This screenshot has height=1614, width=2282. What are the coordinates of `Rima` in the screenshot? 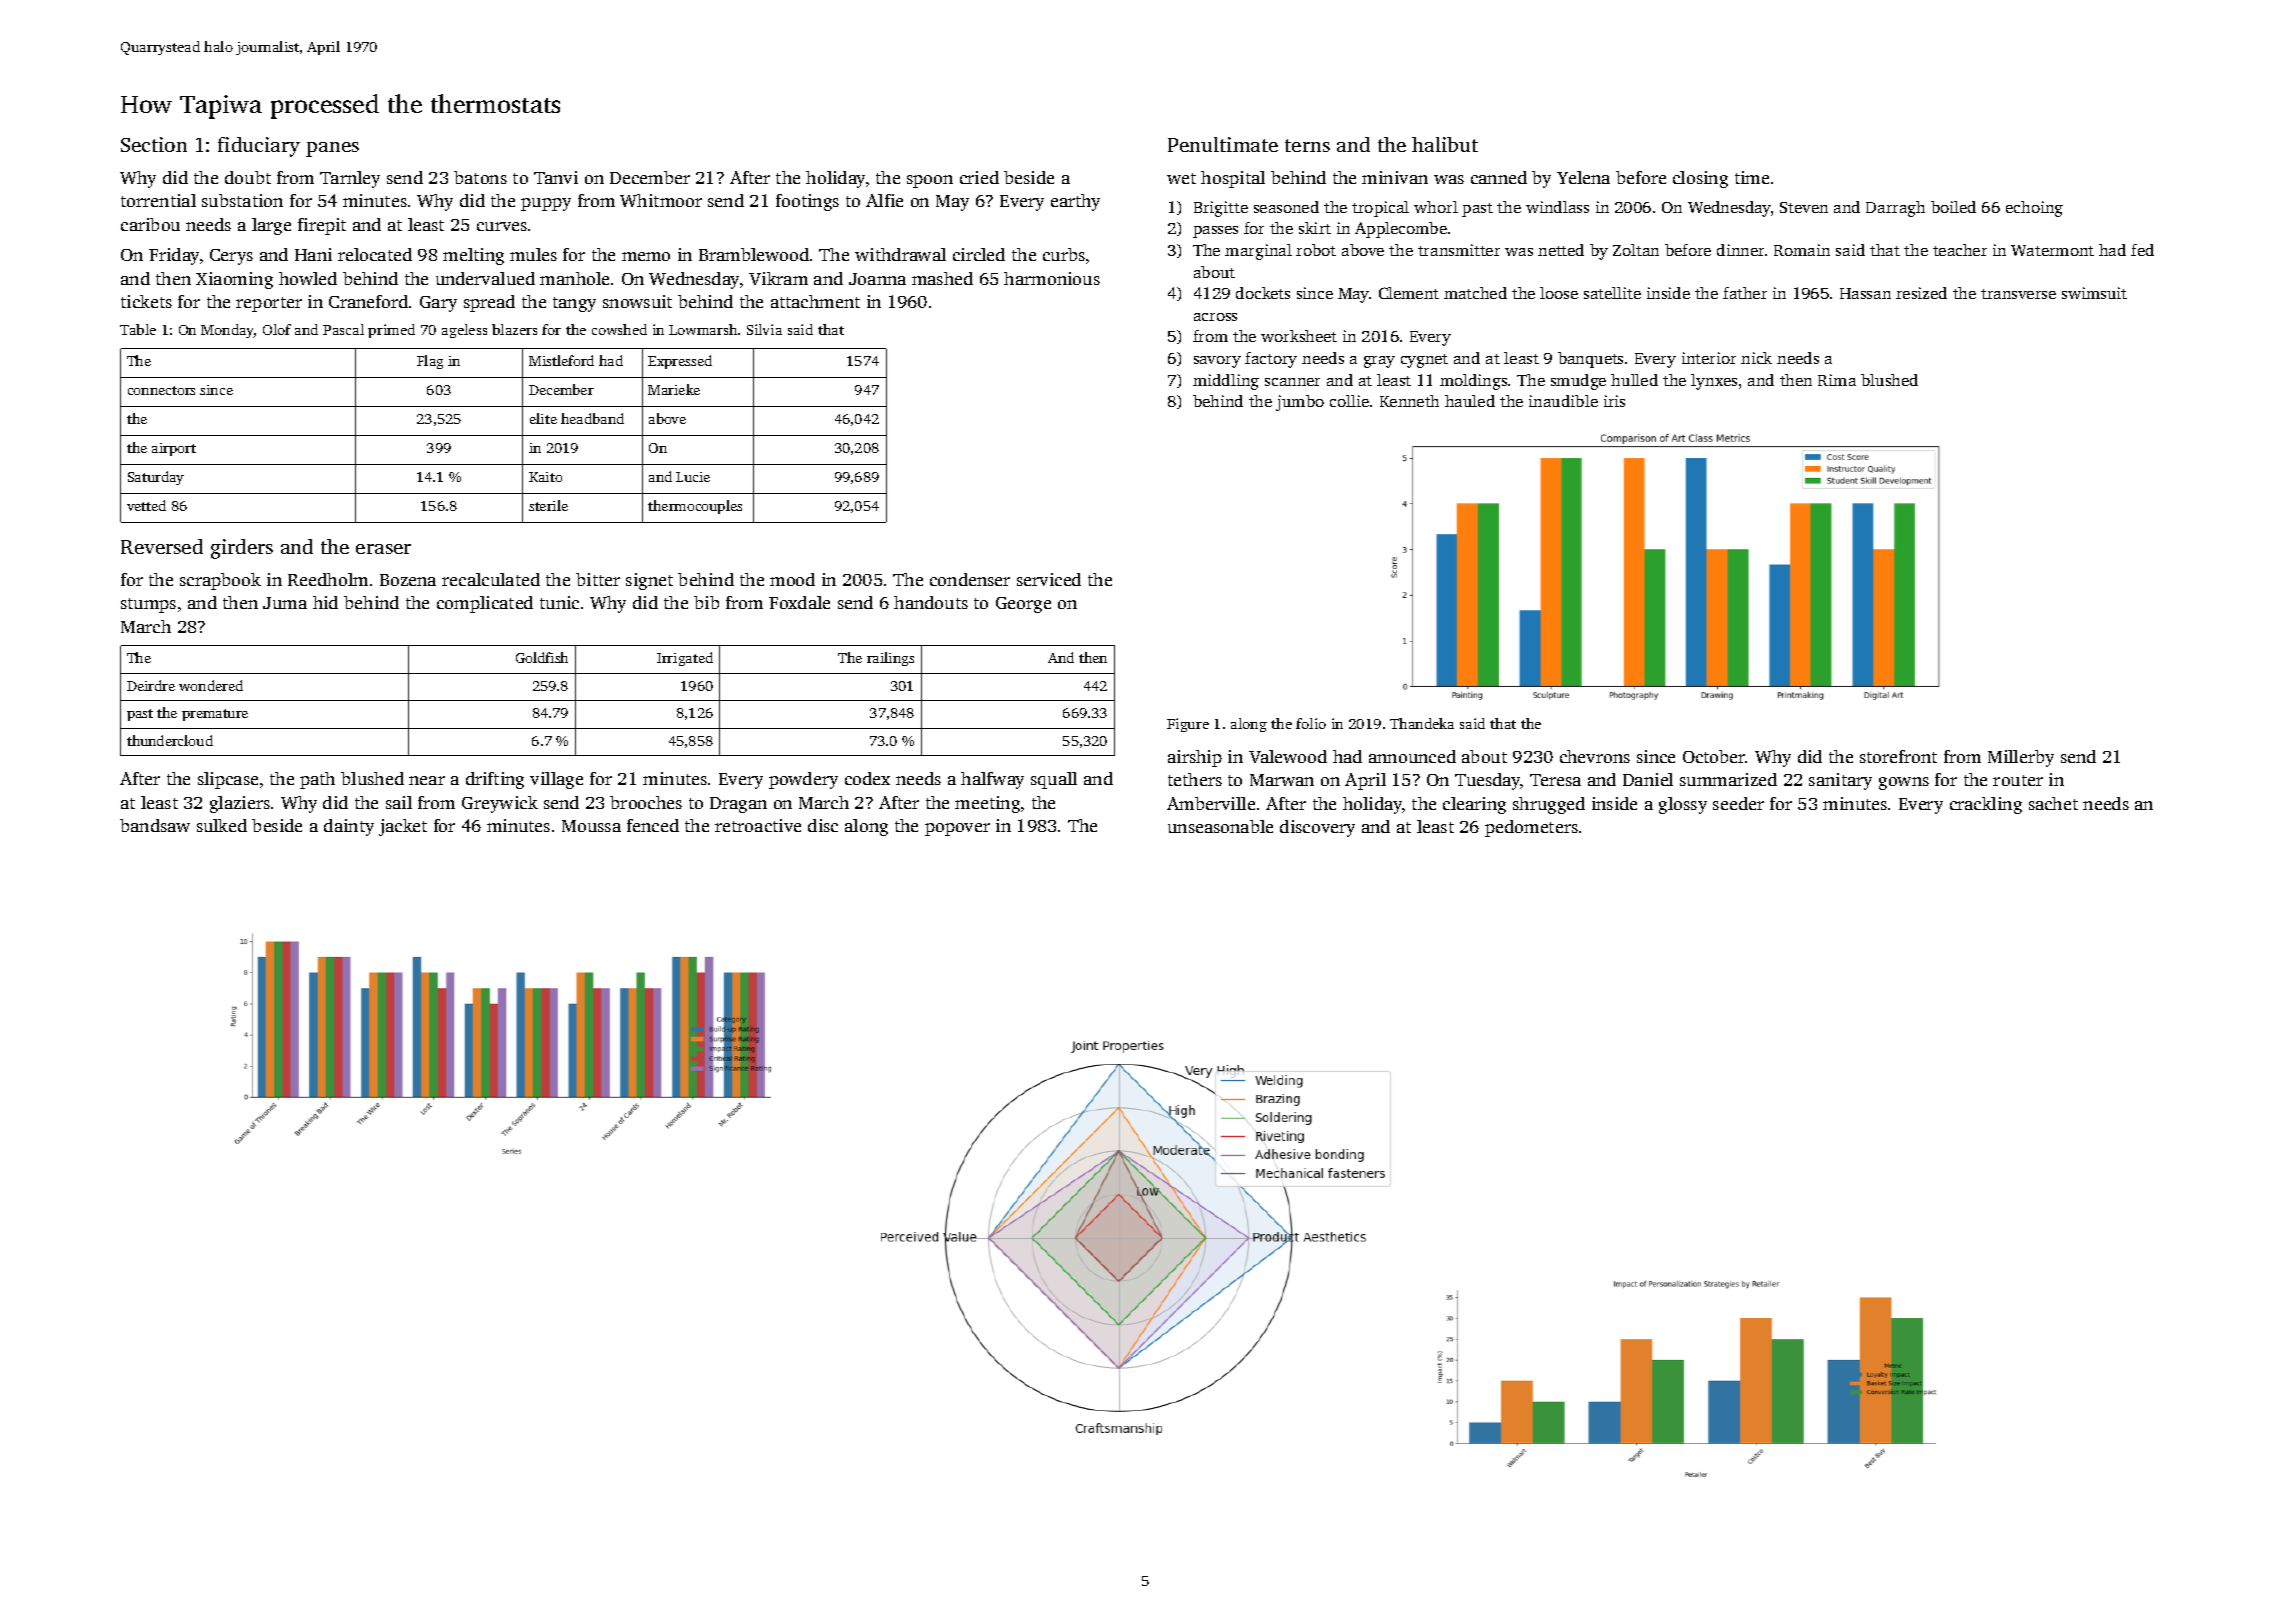 It's located at (1837, 380).
